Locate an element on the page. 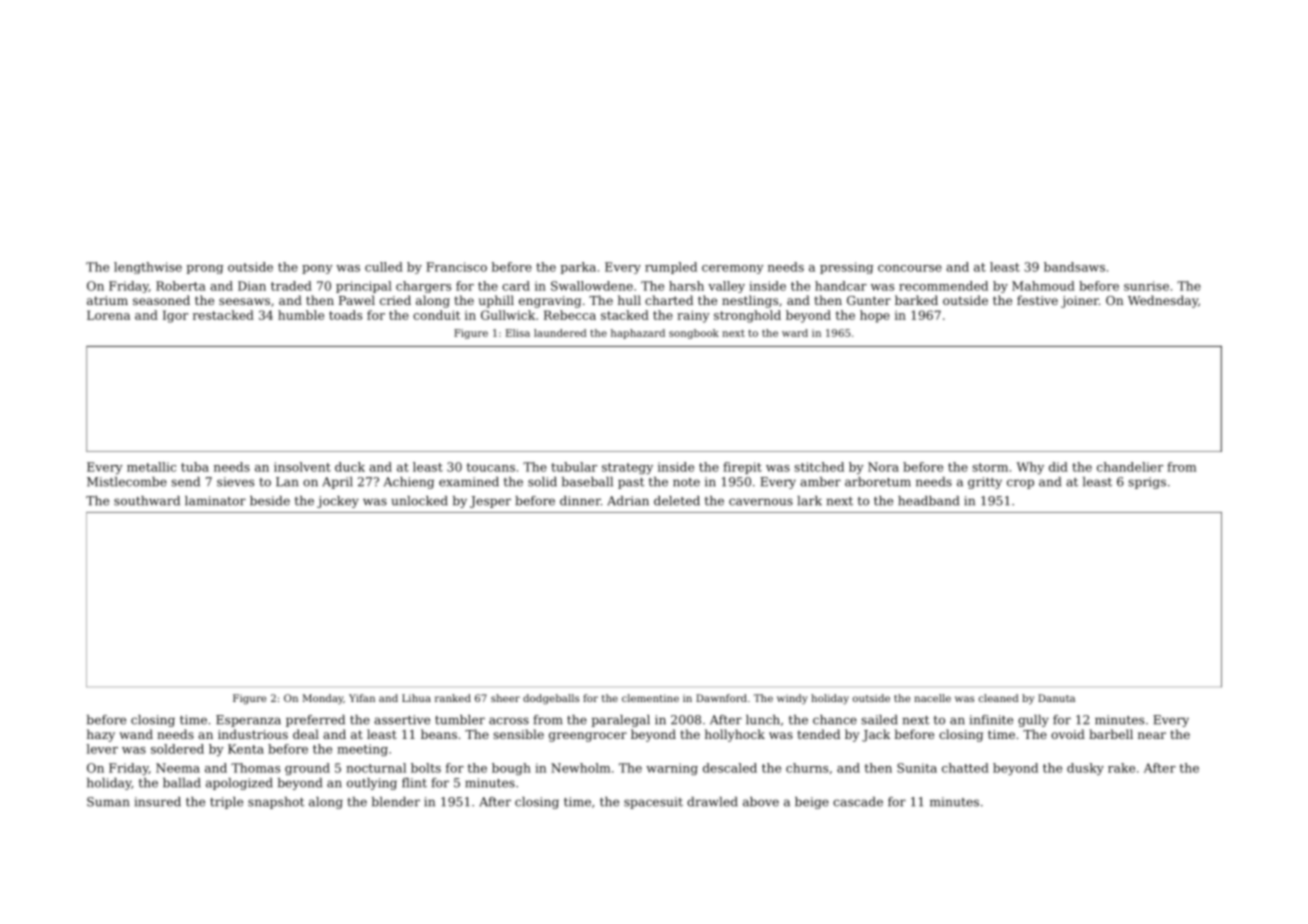 This document has height=924, width=1308. cascade is located at coordinates (858, 802).
